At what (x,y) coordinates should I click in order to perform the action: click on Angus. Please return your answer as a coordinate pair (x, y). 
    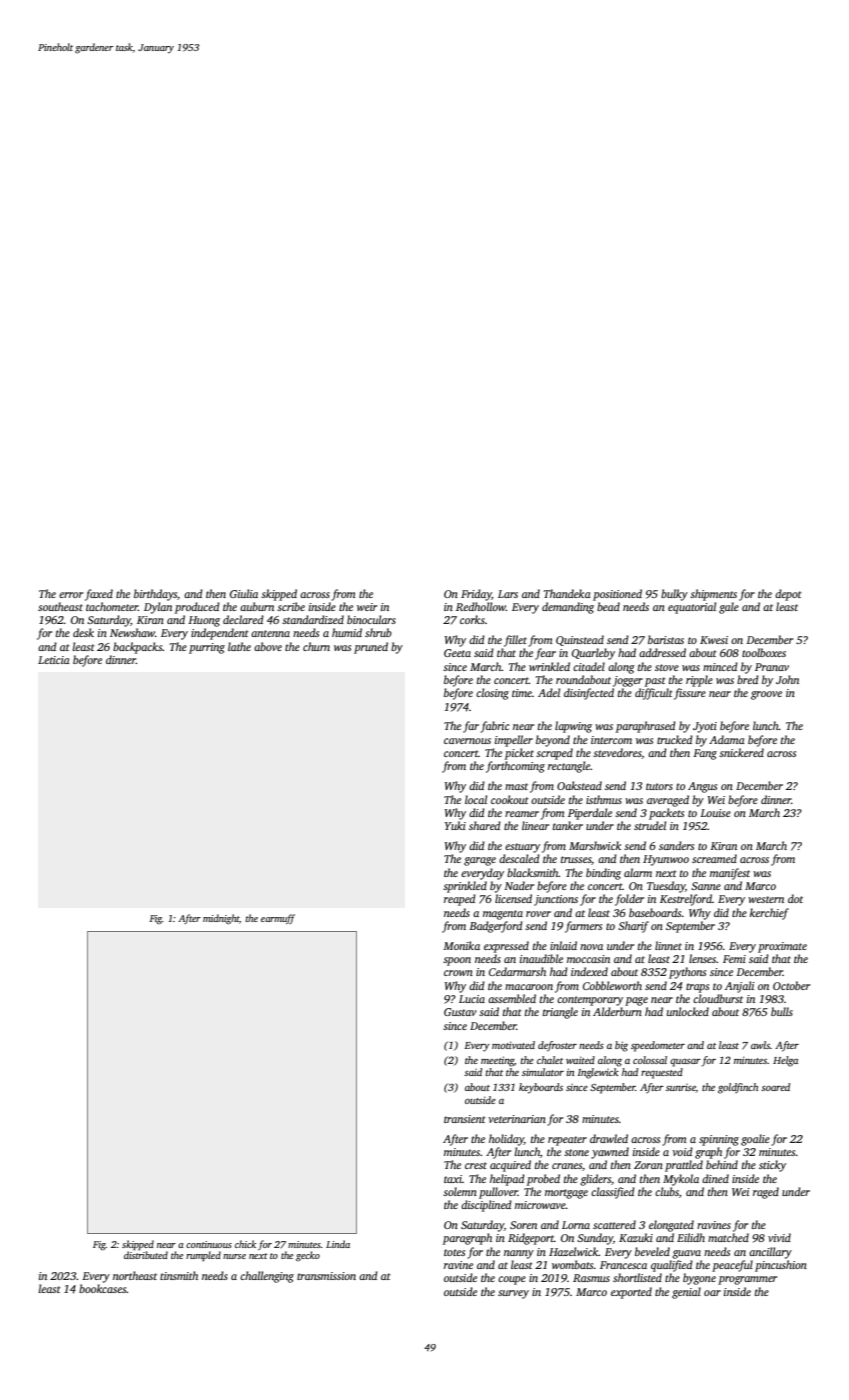
    Looking at the image, I should click on (702, 787).
